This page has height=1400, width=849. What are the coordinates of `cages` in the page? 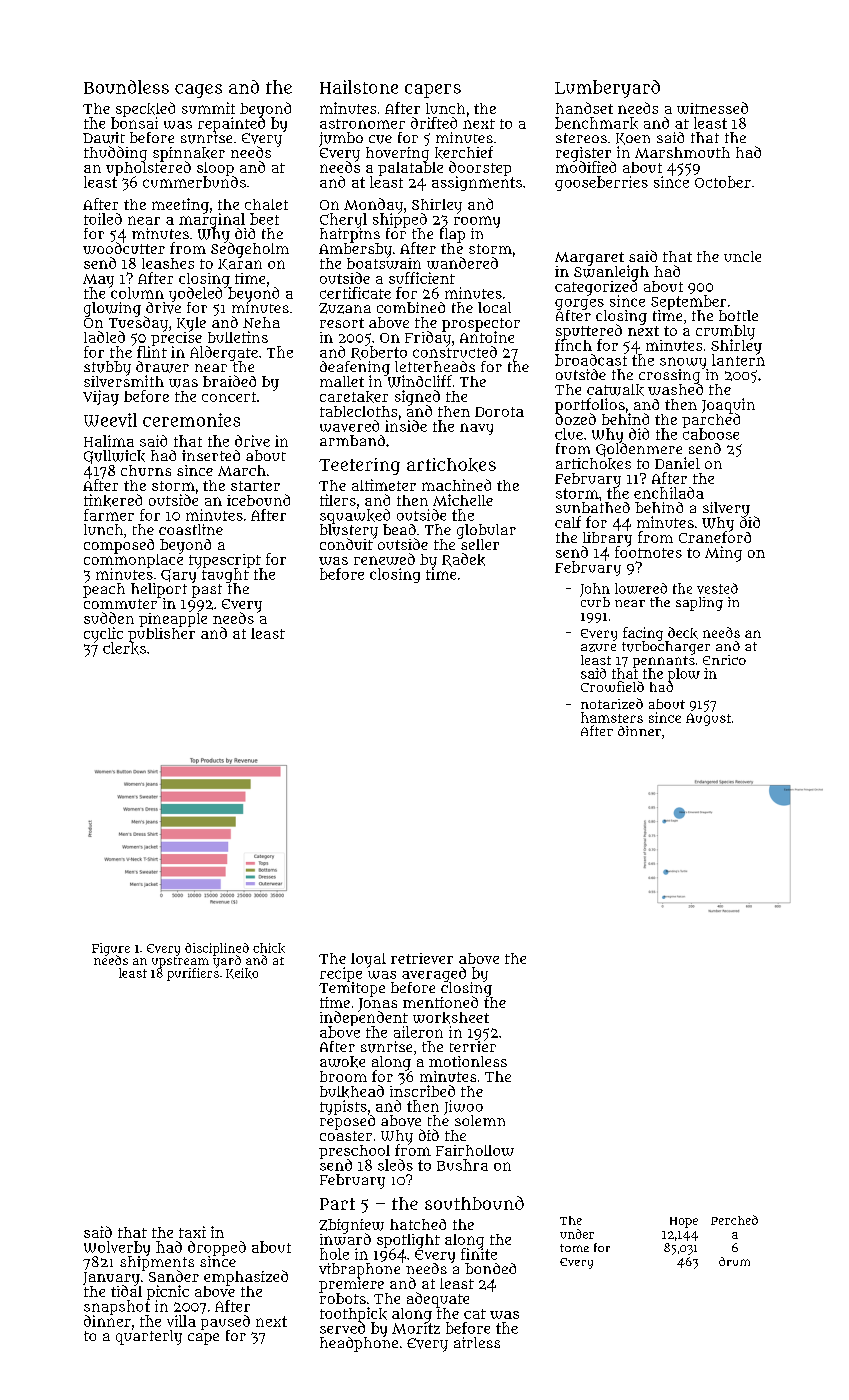 It's located at (198, 91).
